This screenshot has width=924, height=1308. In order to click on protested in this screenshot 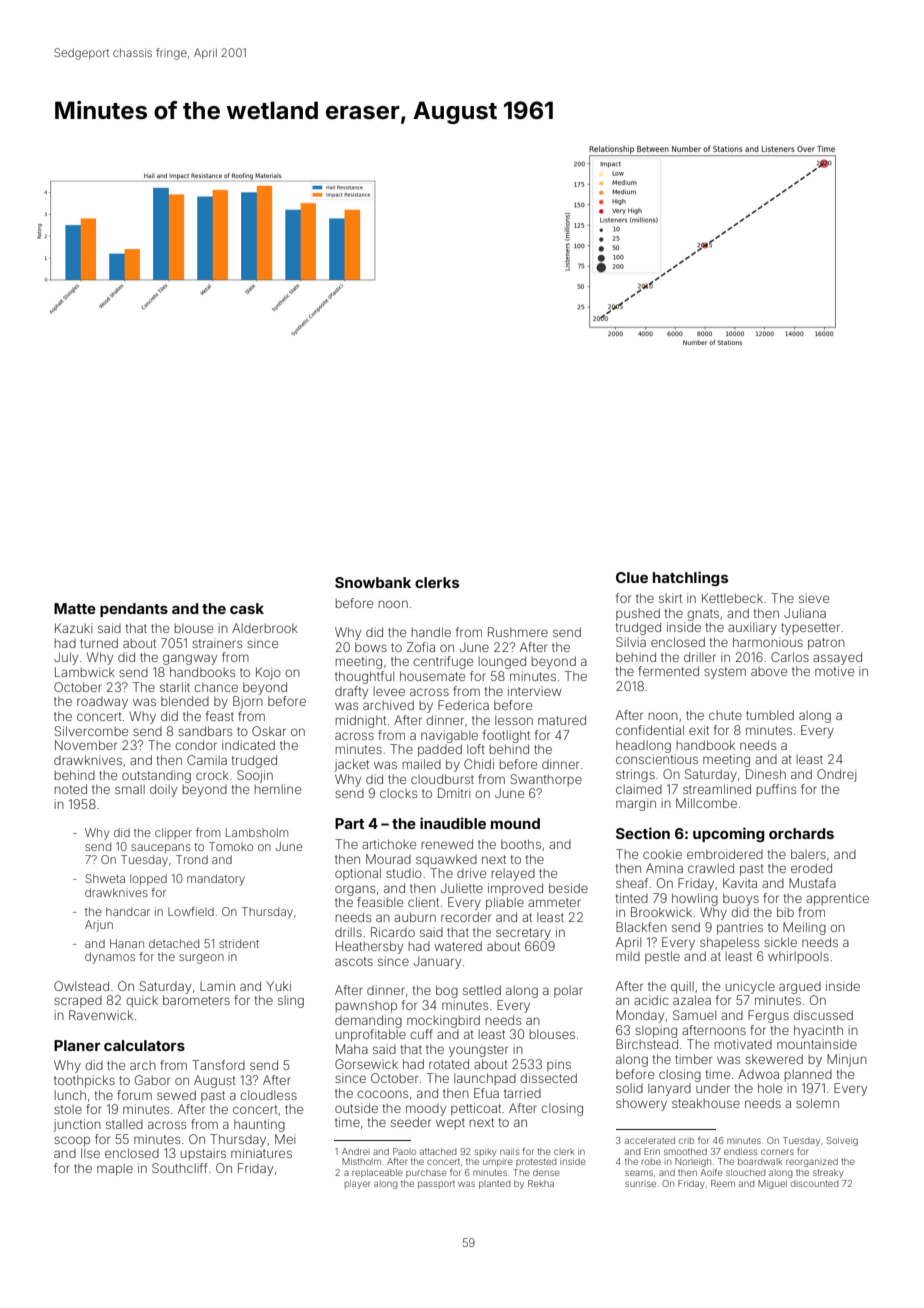, I will do `click(536, 1162)`.
